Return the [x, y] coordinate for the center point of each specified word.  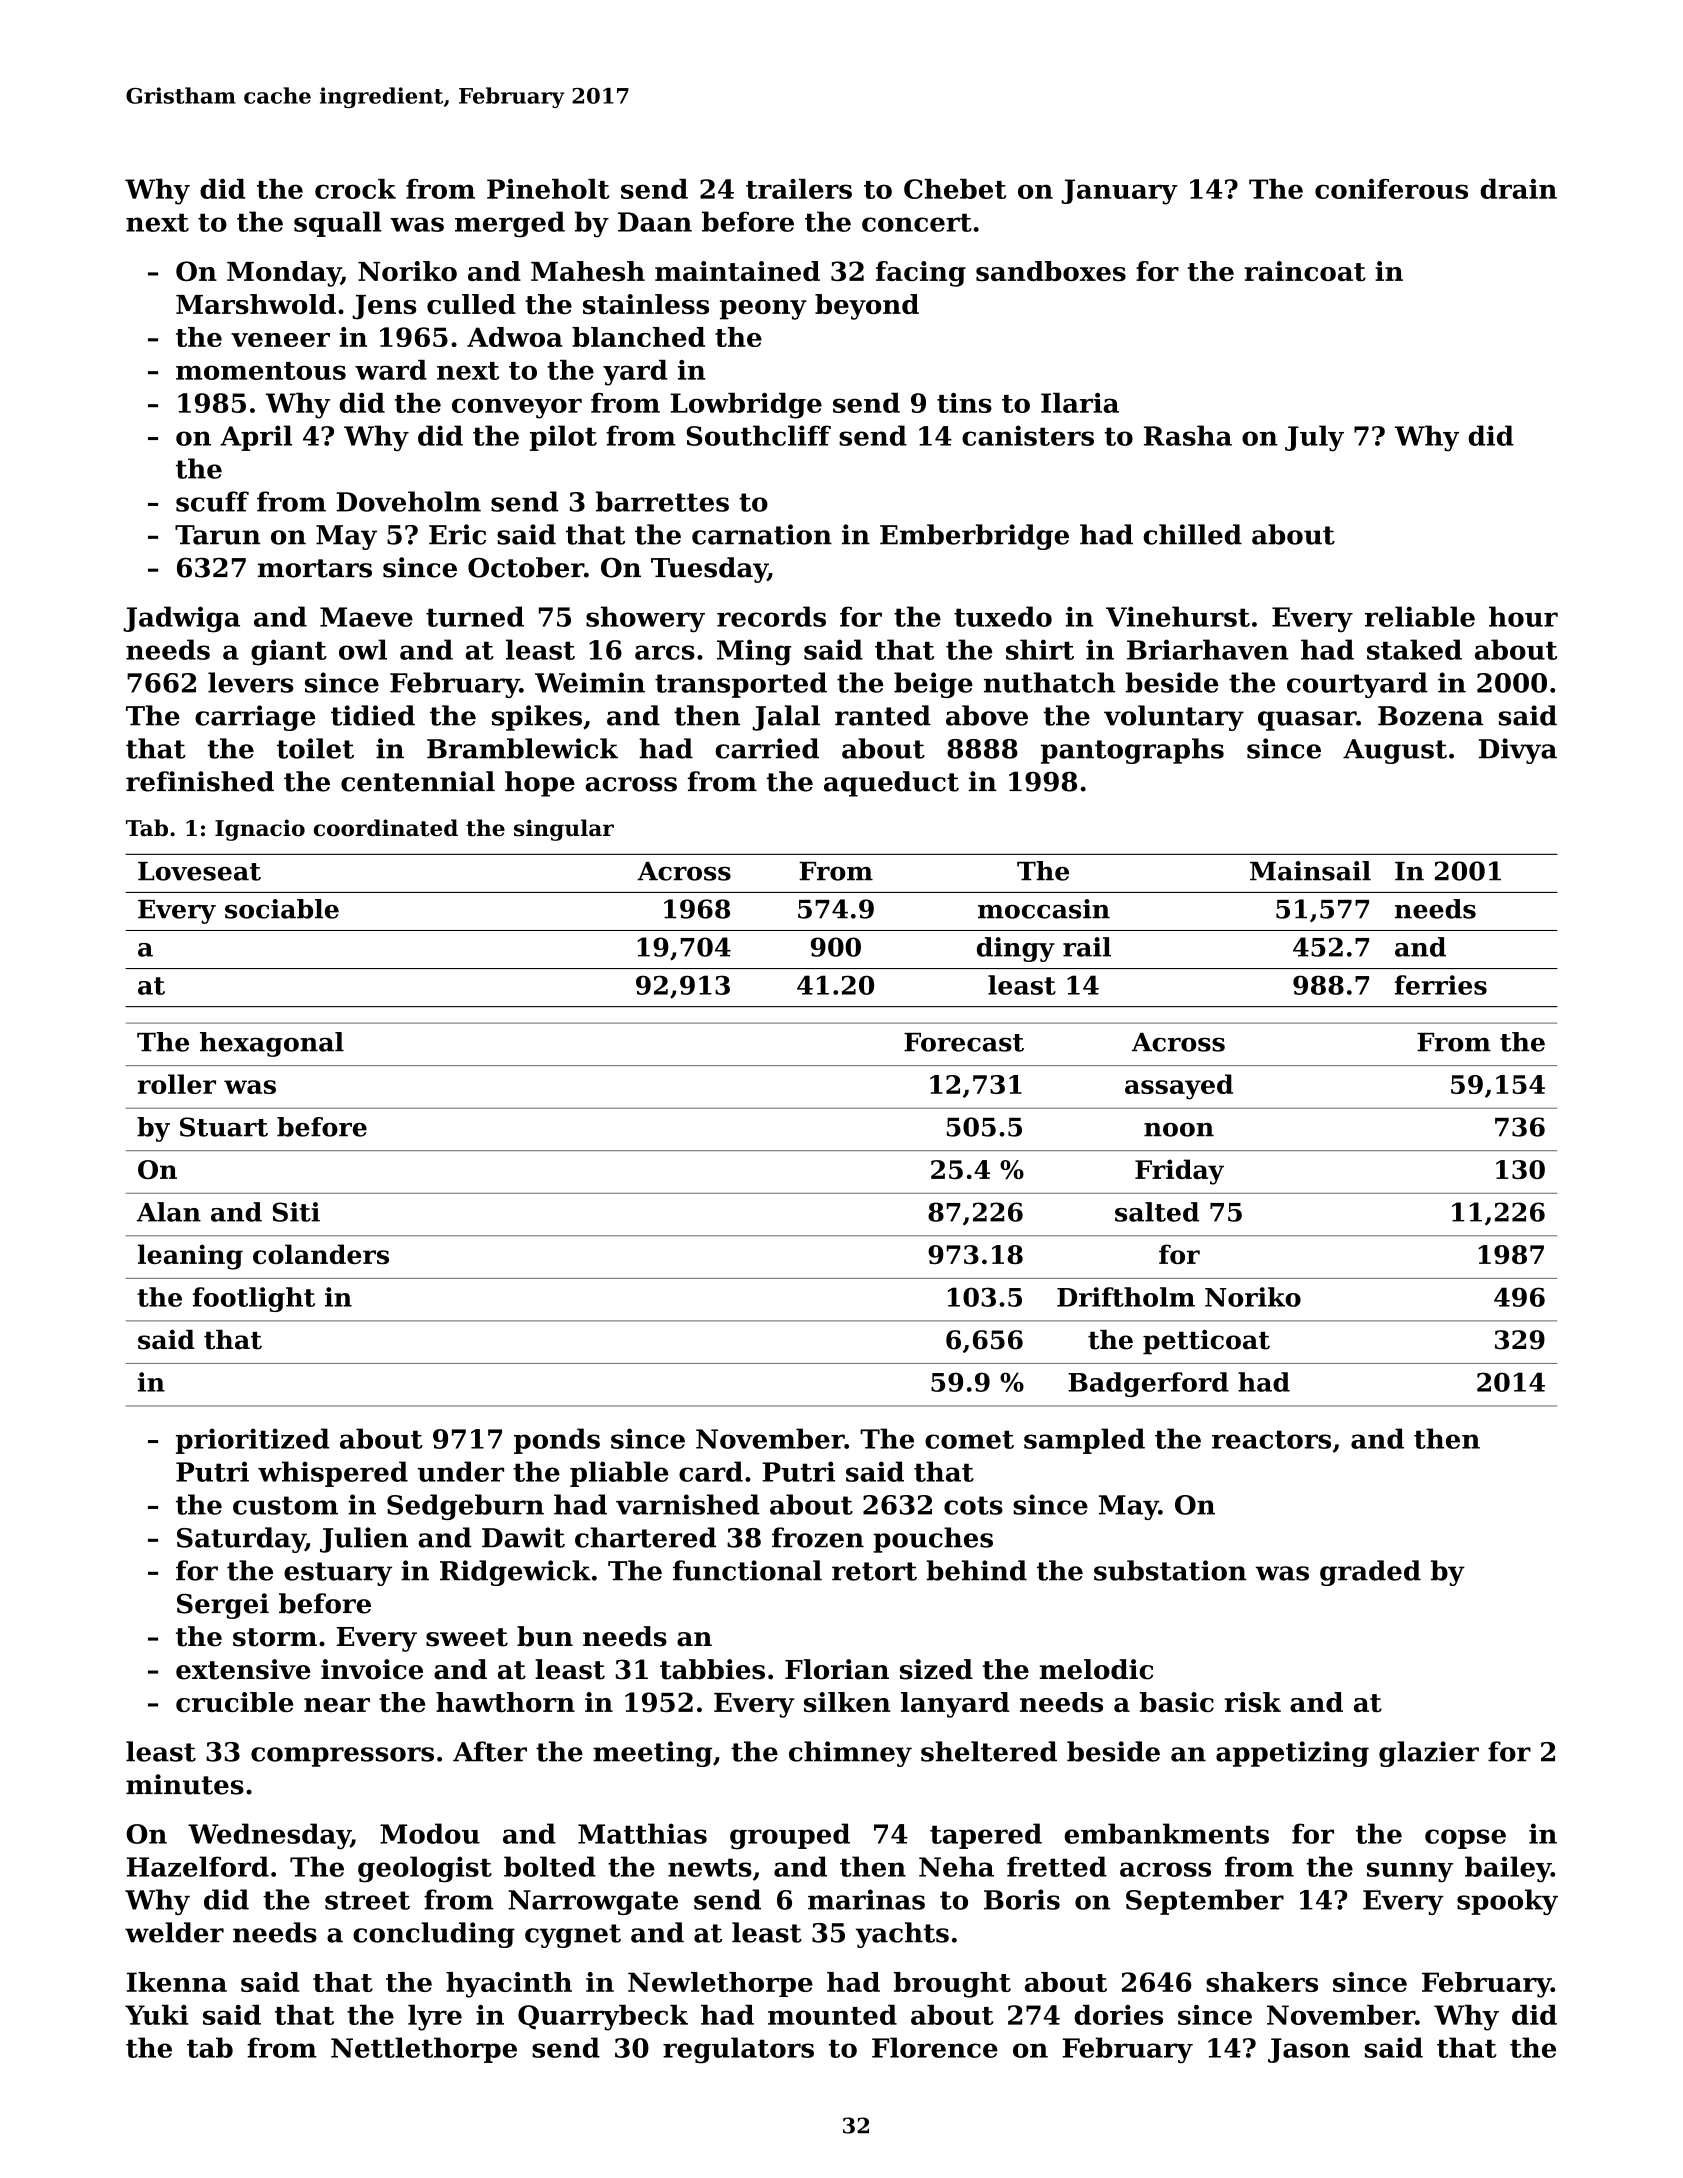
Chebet [955, 189]
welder [174, 1932]
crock [355, 189]
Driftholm [1126, 1297]
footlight [254, 1299]
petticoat [1206, 1342]
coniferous [1391, 189]
